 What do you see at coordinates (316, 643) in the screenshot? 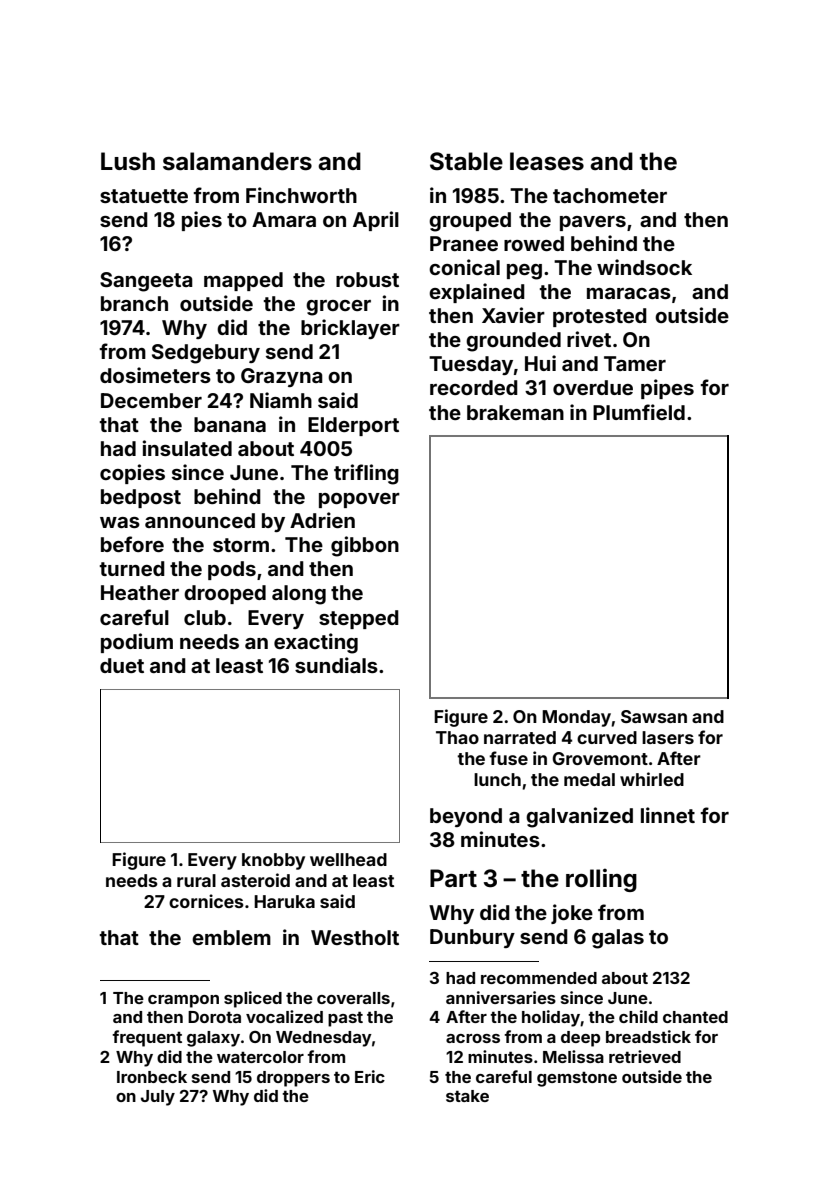
I see `exacting` at bounding box center [316, 643].
